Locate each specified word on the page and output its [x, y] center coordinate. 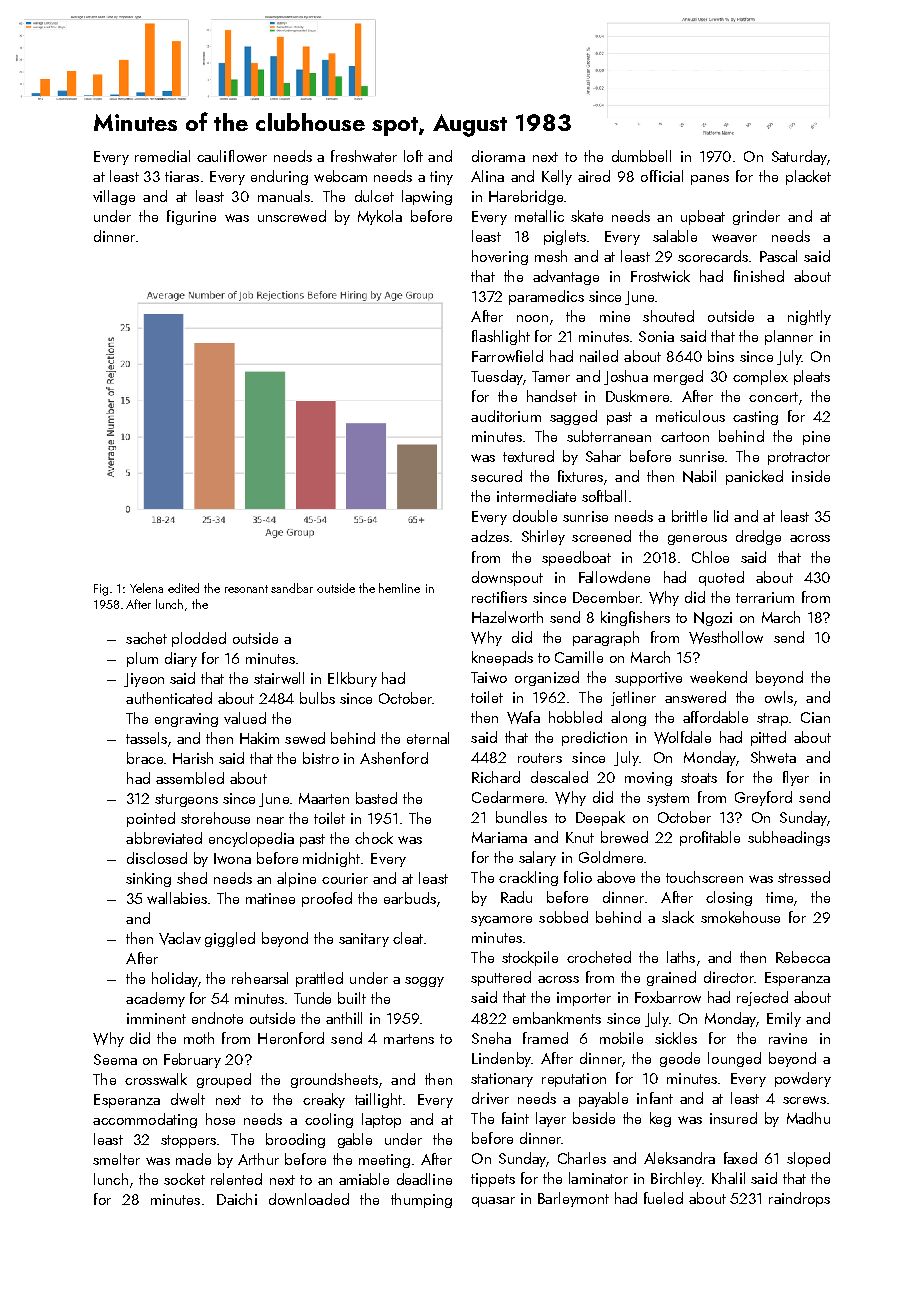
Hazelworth [507, 617]
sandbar [292, 588]
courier [345, 878]
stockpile [530, 958]
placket [808, 177]
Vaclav [180, 938]
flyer [796, 778]
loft [413, 156]
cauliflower [232, 156]
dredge [758, 537]
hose [220, 1119]
